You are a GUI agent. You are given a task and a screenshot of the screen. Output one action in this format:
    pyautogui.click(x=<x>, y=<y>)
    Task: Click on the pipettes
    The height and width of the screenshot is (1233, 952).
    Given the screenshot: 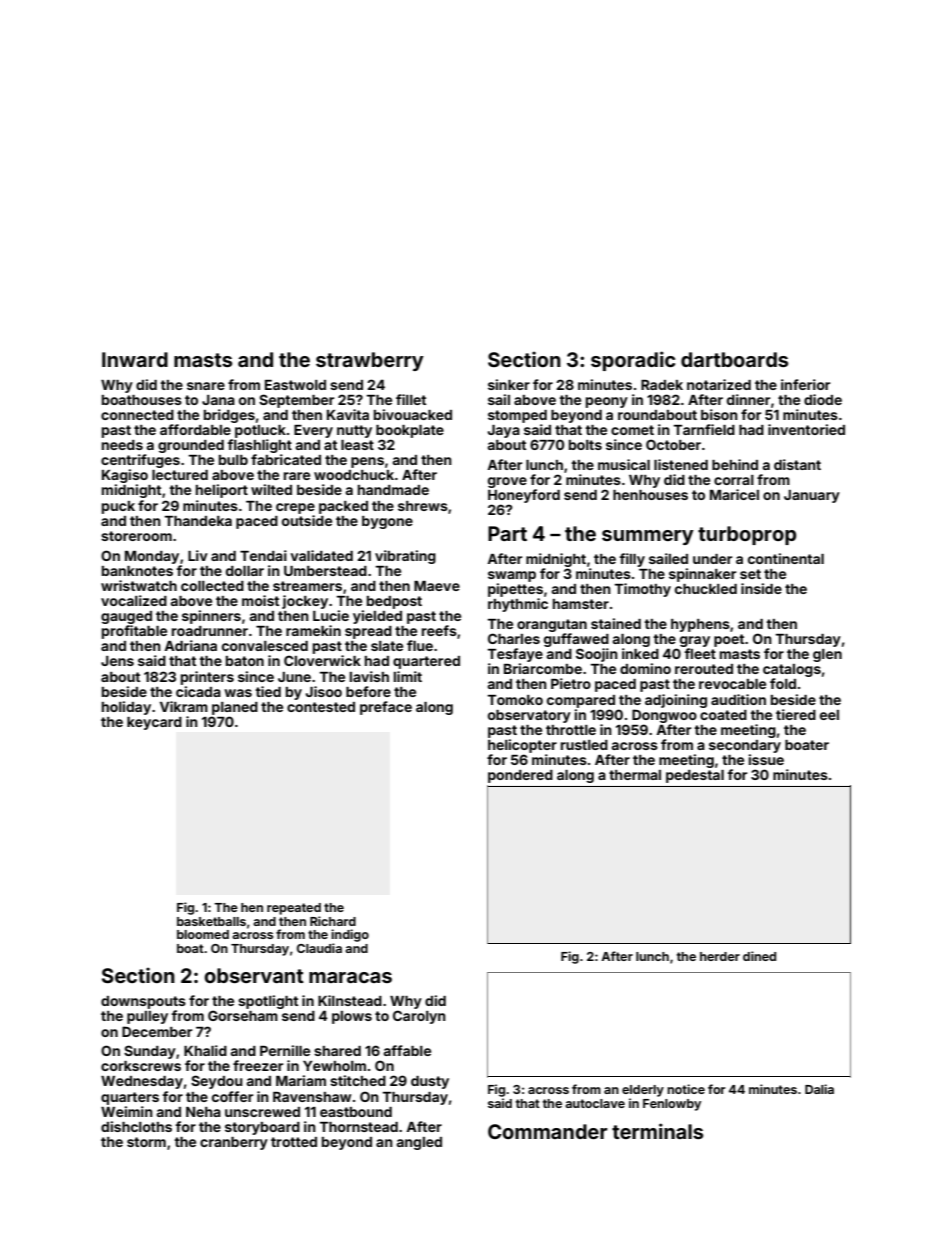 What is the action you would take?
    pyautogui.click(x=515, y=590)
